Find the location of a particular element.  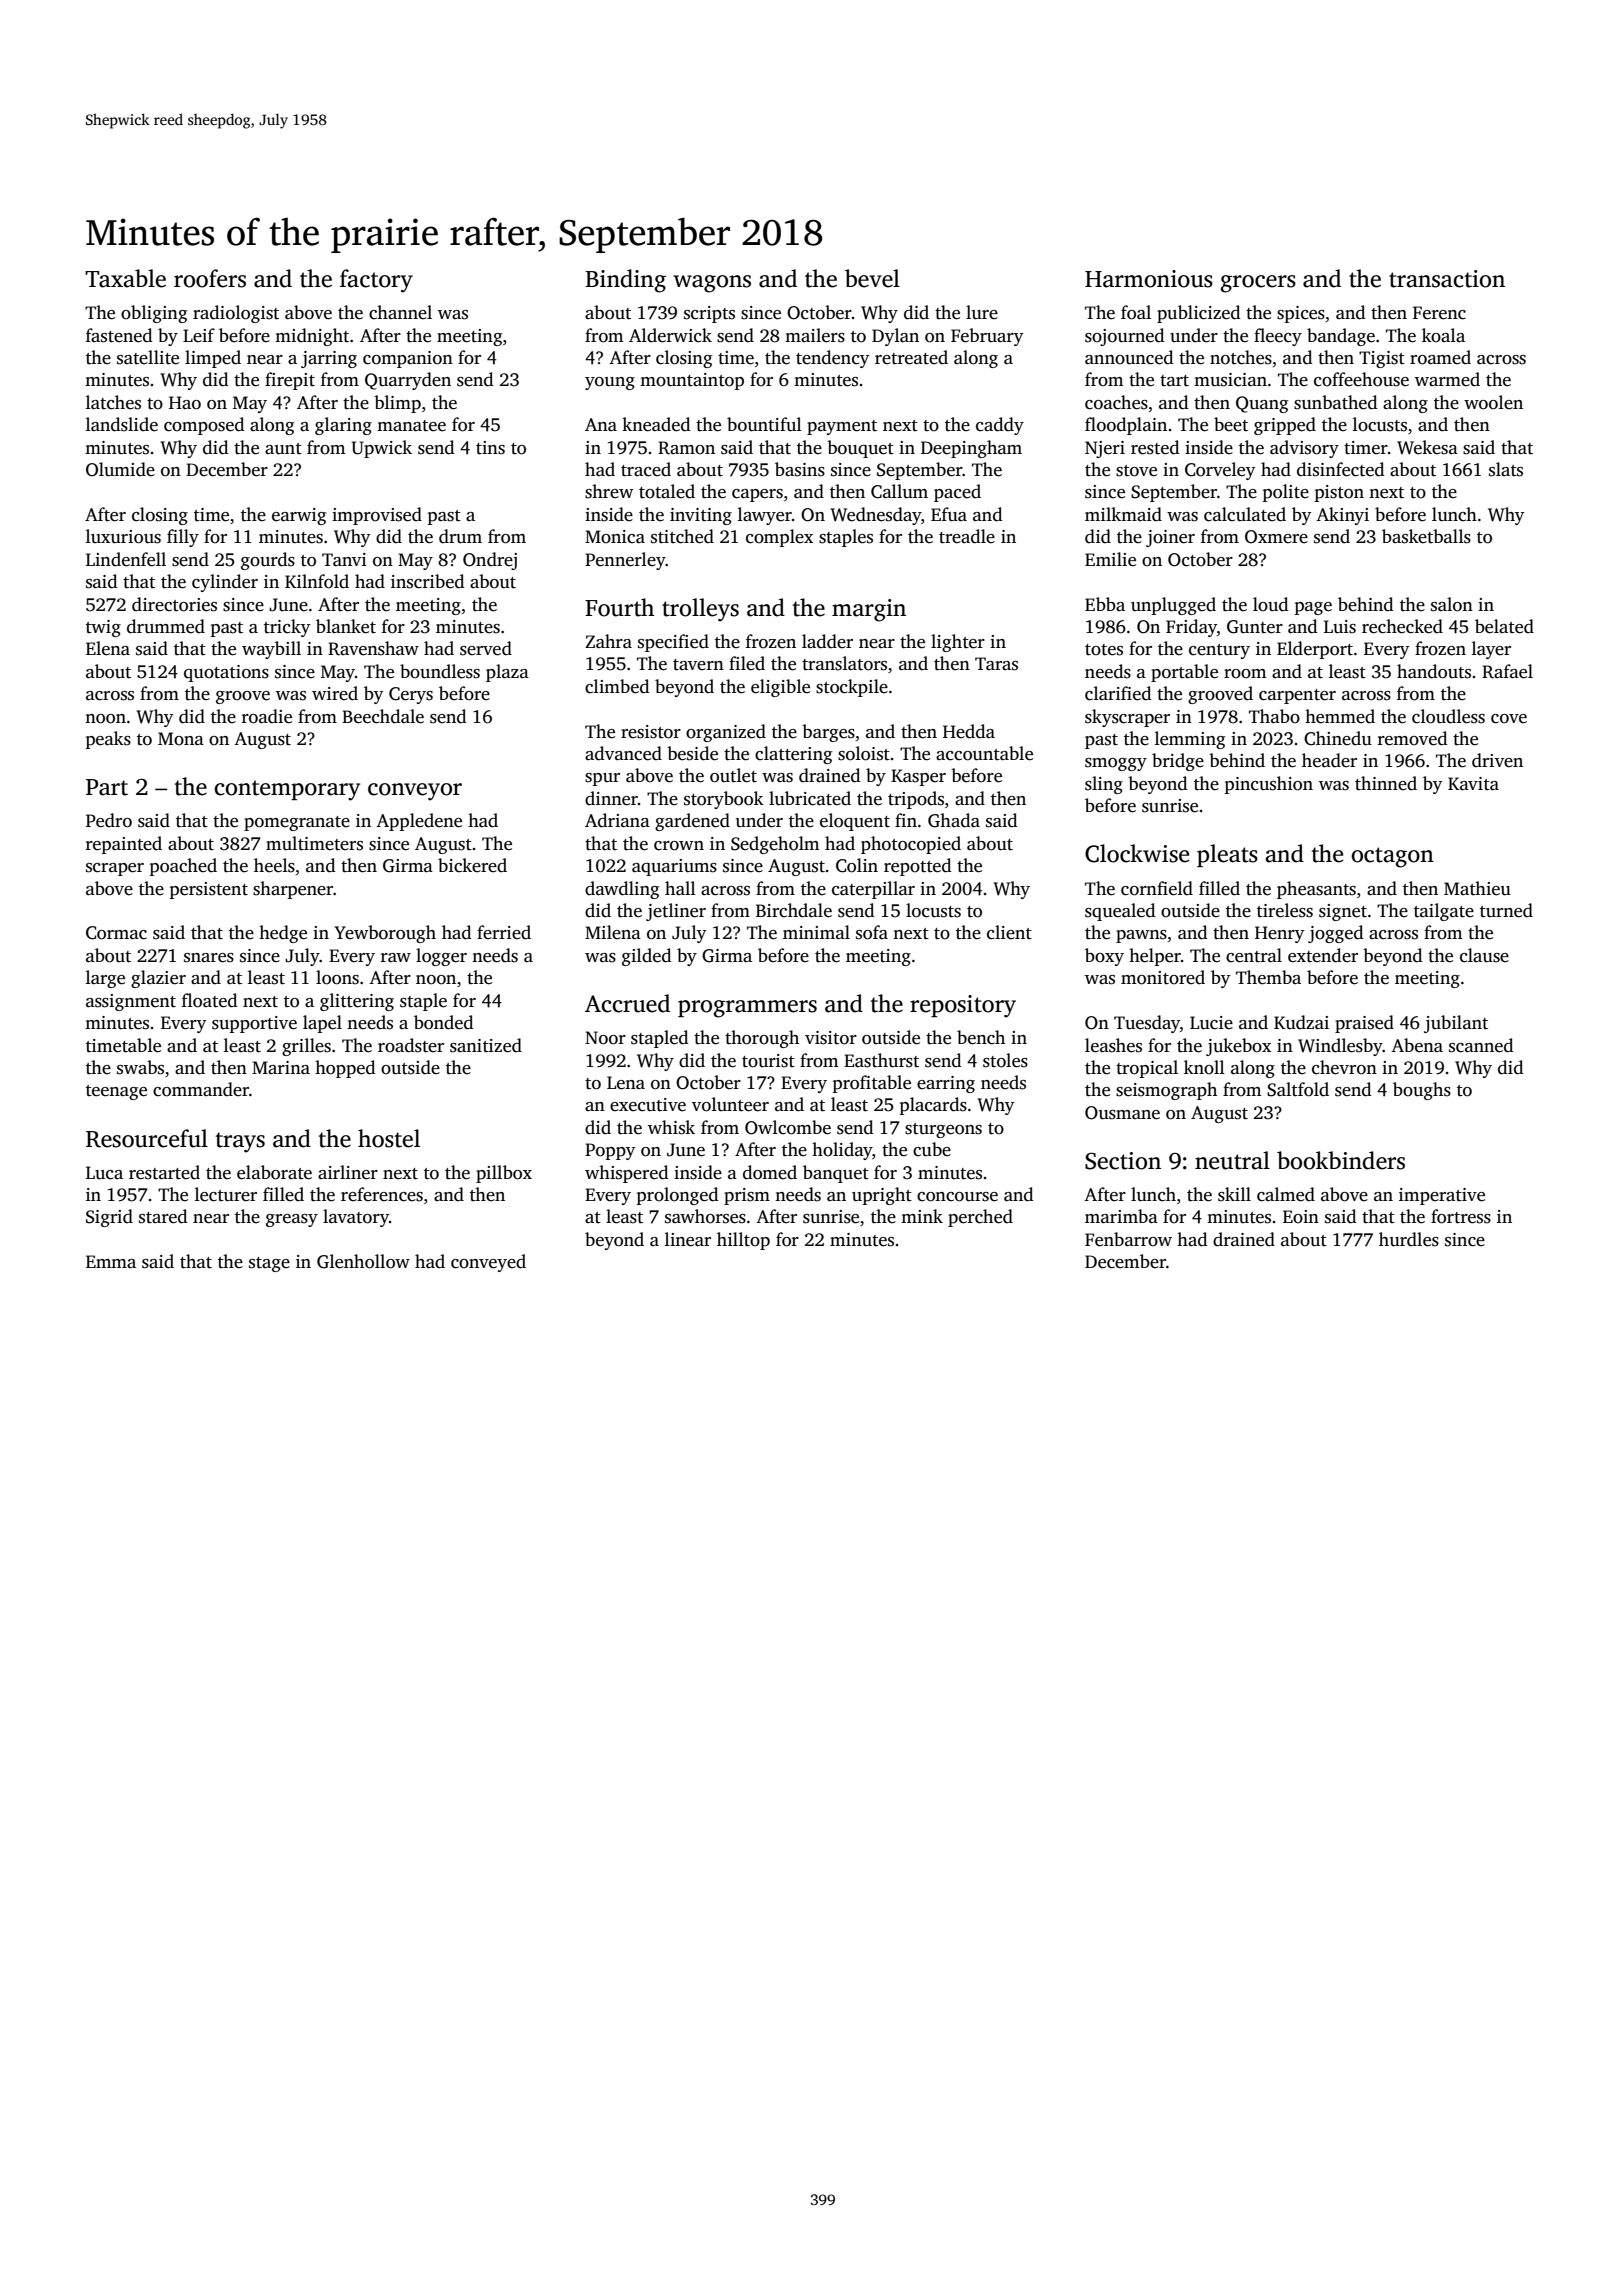

Emma is located at coordinates (111, 1261).
